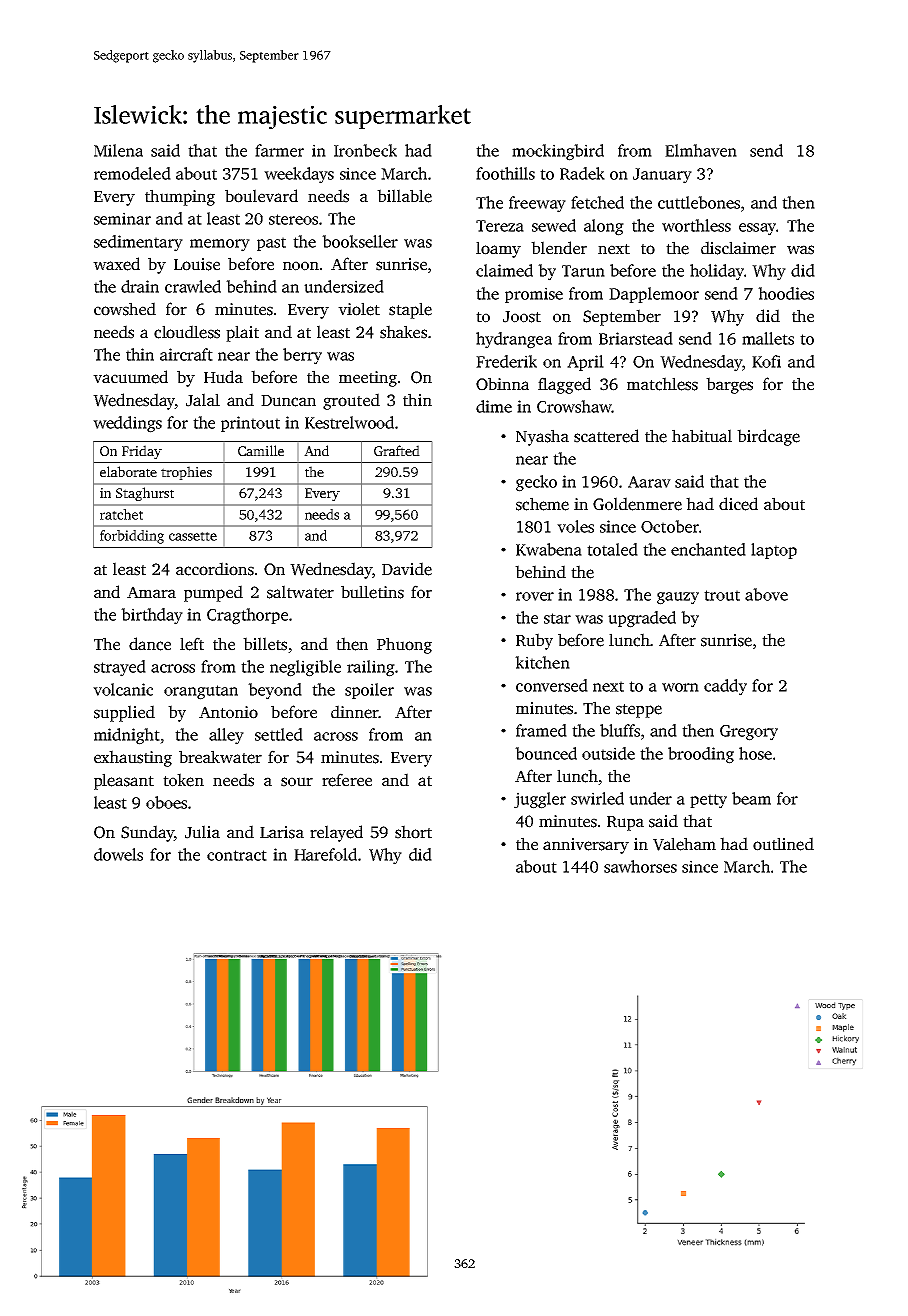 This page has height=1316, width=908. Describe the element at coordinates (145, 494) in the page. I see `Staghurst` at that location.
